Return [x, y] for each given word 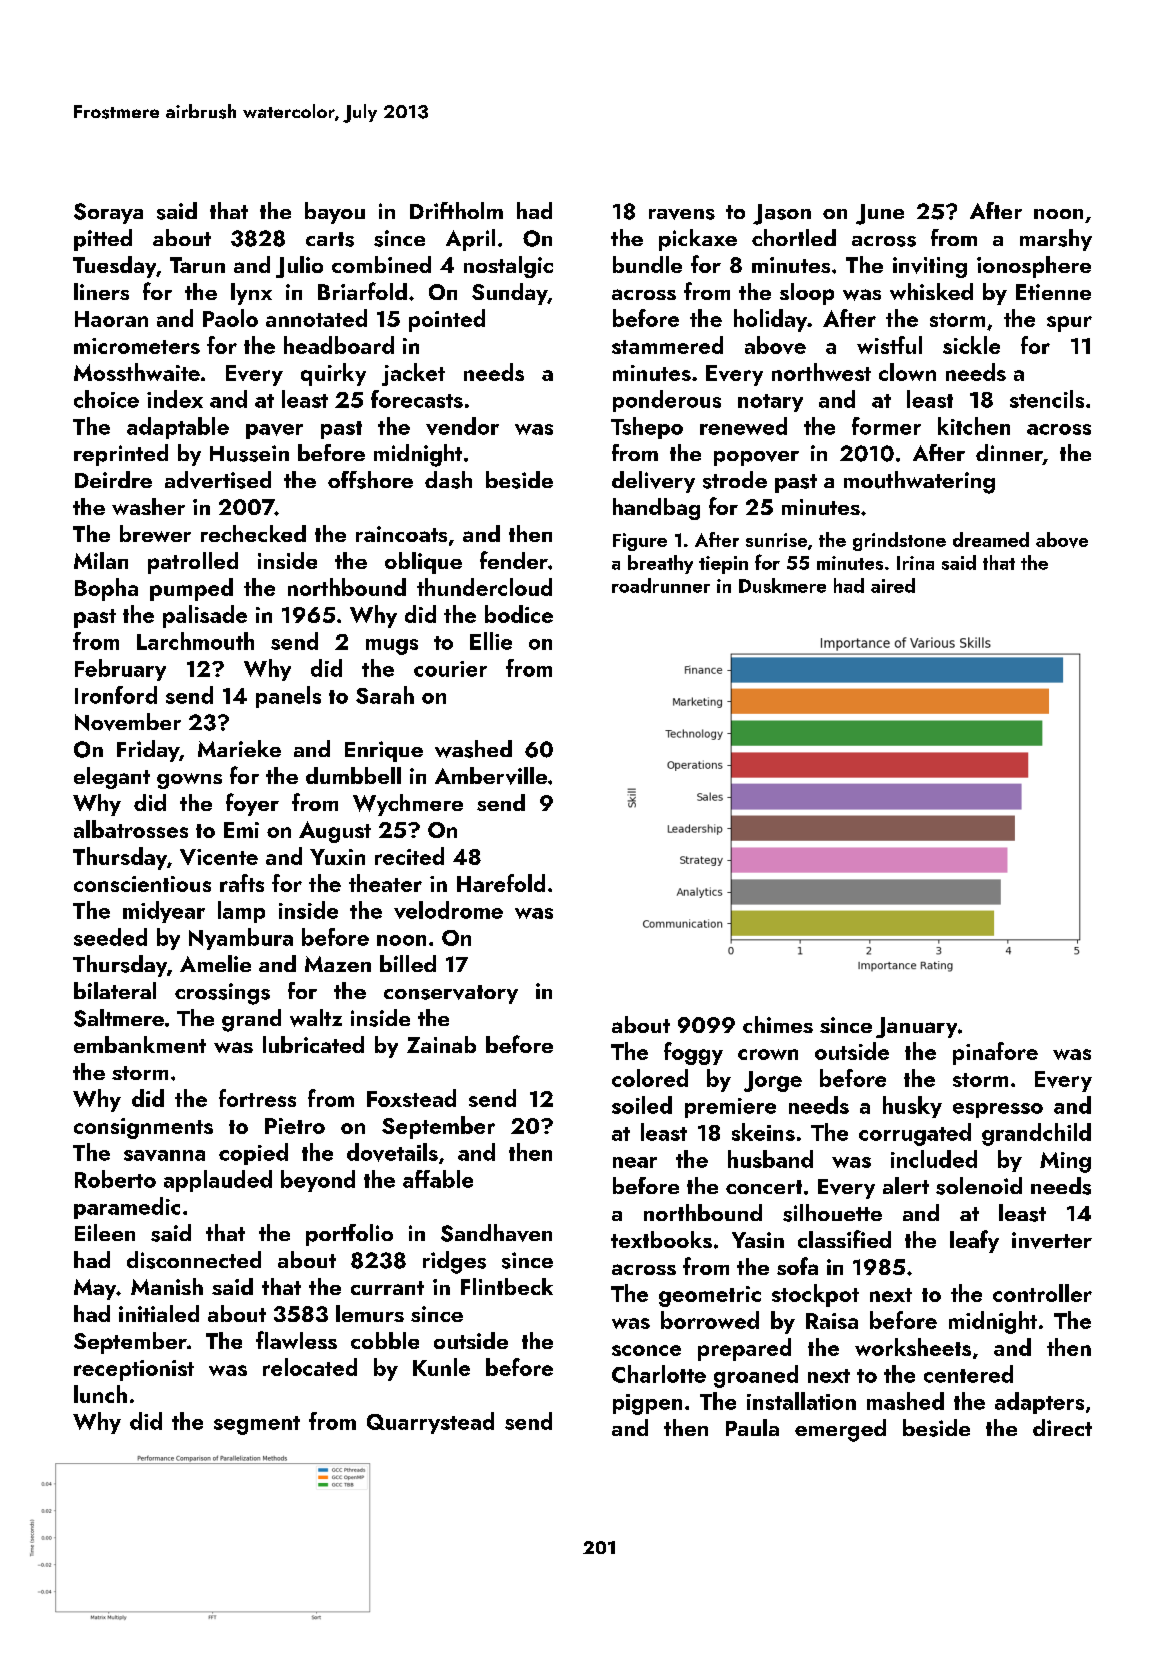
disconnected [194, 1260]
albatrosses [131, 829]
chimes [778, 1024]
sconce [646, 1350]
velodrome [448, 910]
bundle [647, 264]
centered [968, 1374]
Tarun [197, 265]
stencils [1047, 399]
